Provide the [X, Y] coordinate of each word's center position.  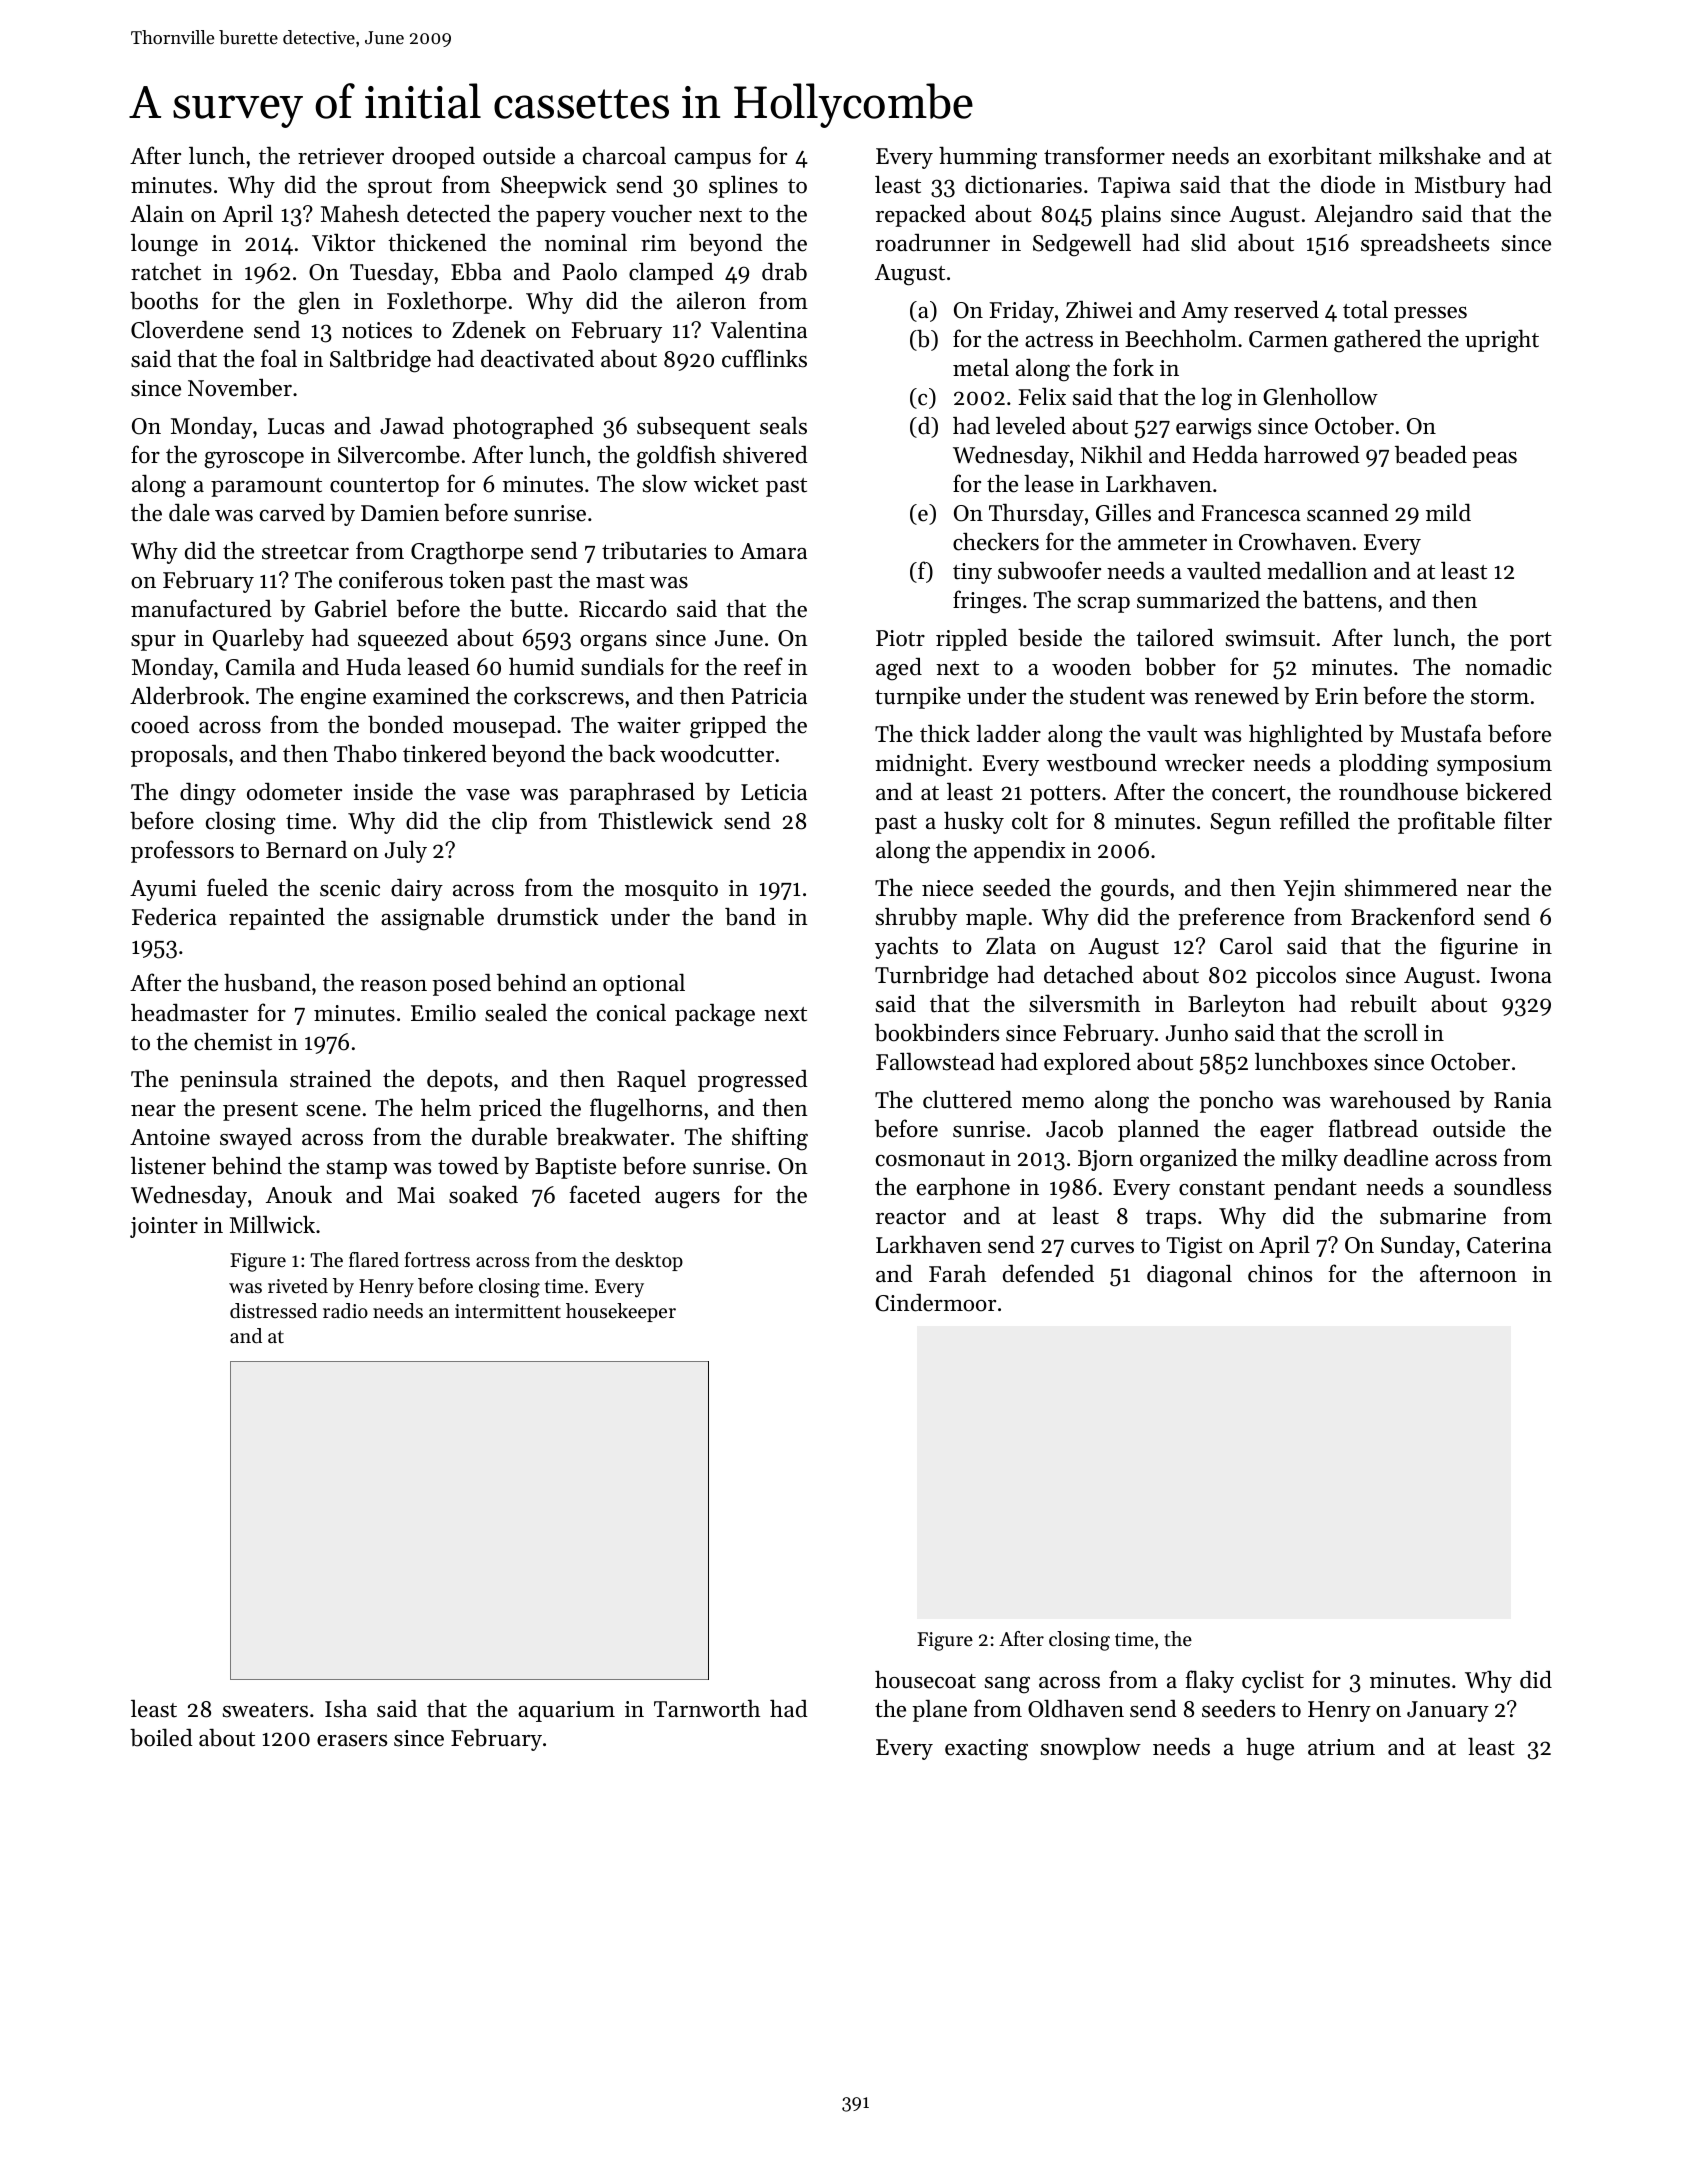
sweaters [265, 1710]
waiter [649, 725]
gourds [1135, 890]
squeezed [403, 640]
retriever [341, 156]
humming [988, 158]
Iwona [1521, 975]
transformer [1104, 155]
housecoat [925, 1679]
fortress [437, 1260]
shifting [770, 1139]
